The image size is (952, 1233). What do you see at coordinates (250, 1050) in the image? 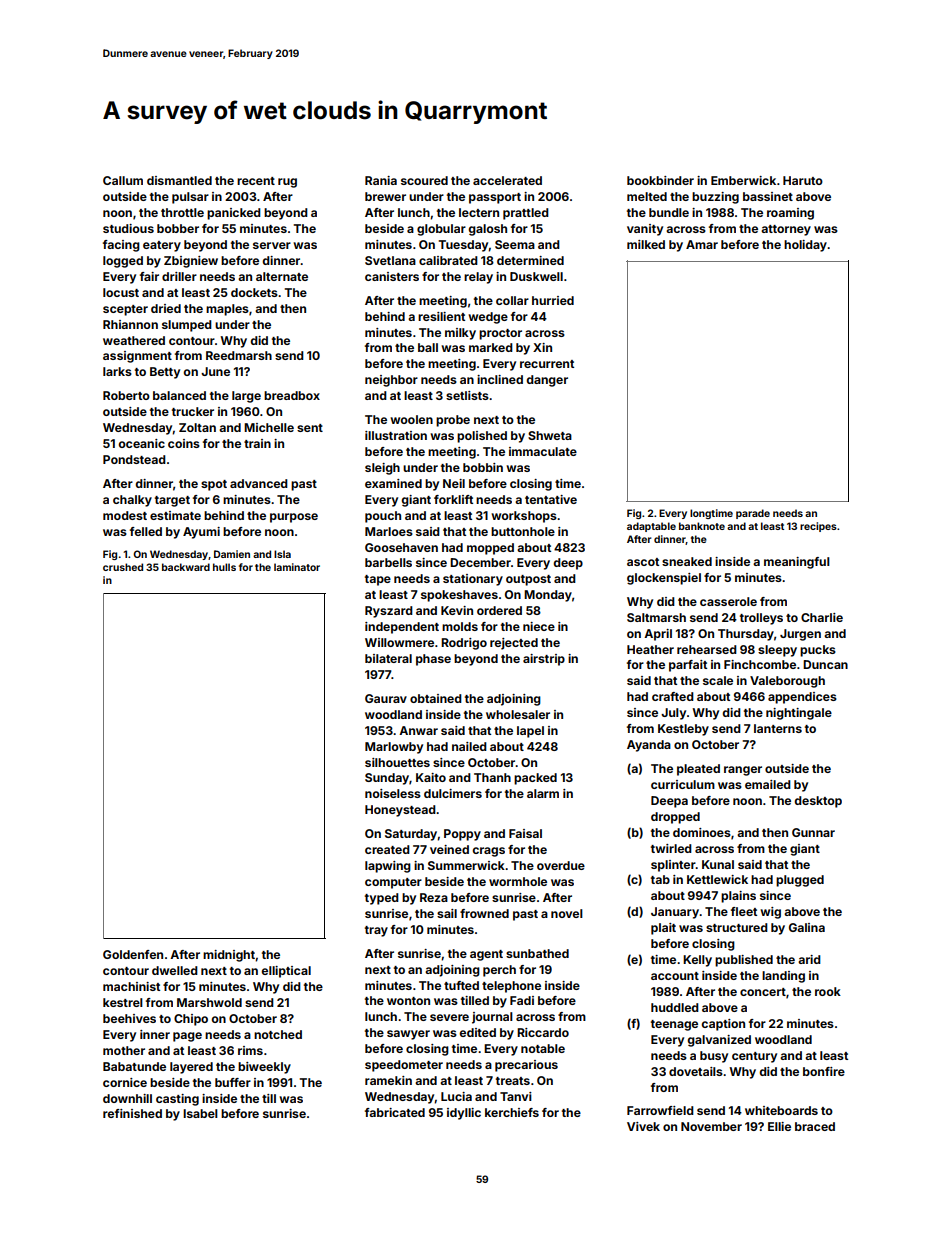
I see `rims` at bounding box center [250, 1050].
